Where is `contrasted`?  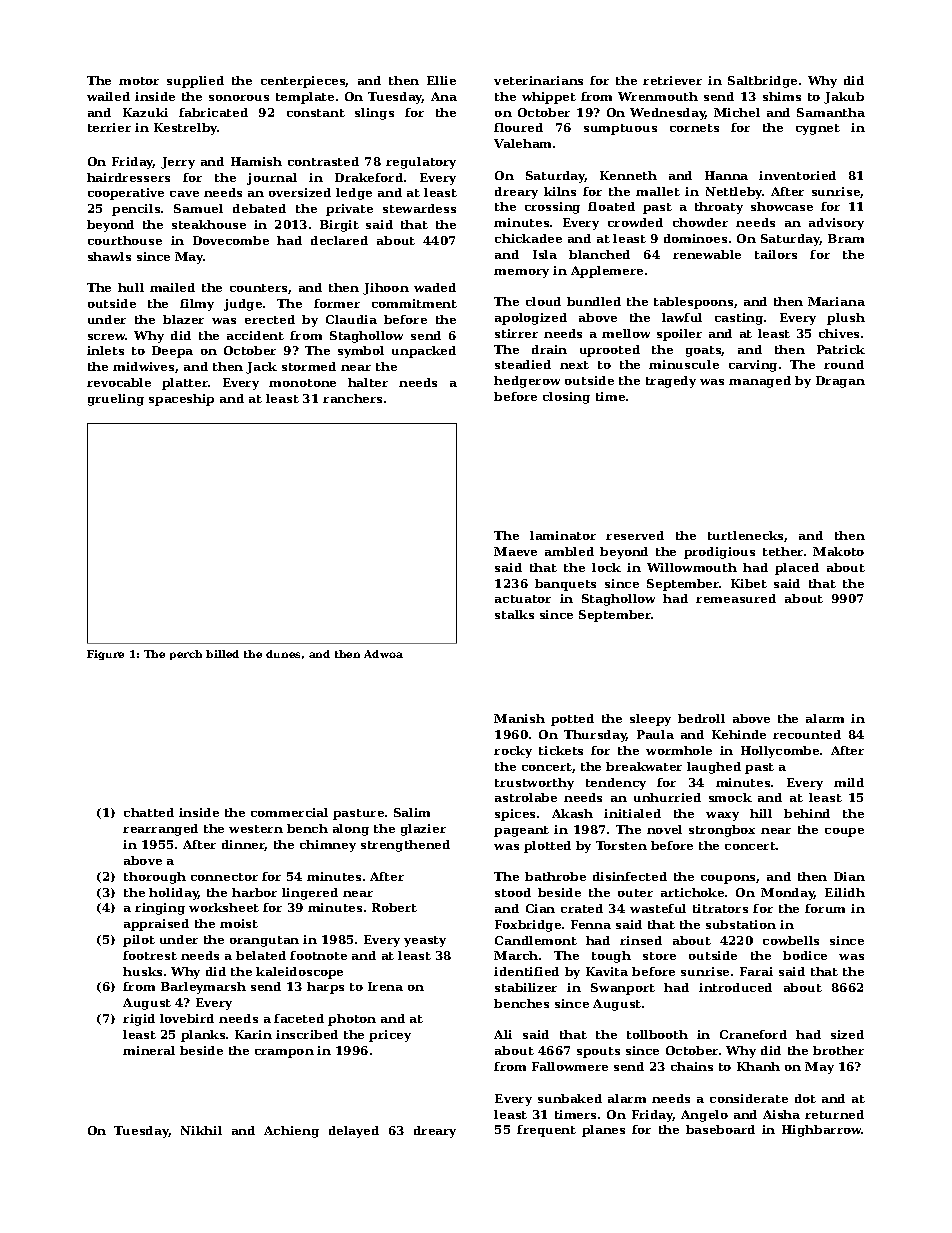 contrasted is located at coordinates (323, 161).
